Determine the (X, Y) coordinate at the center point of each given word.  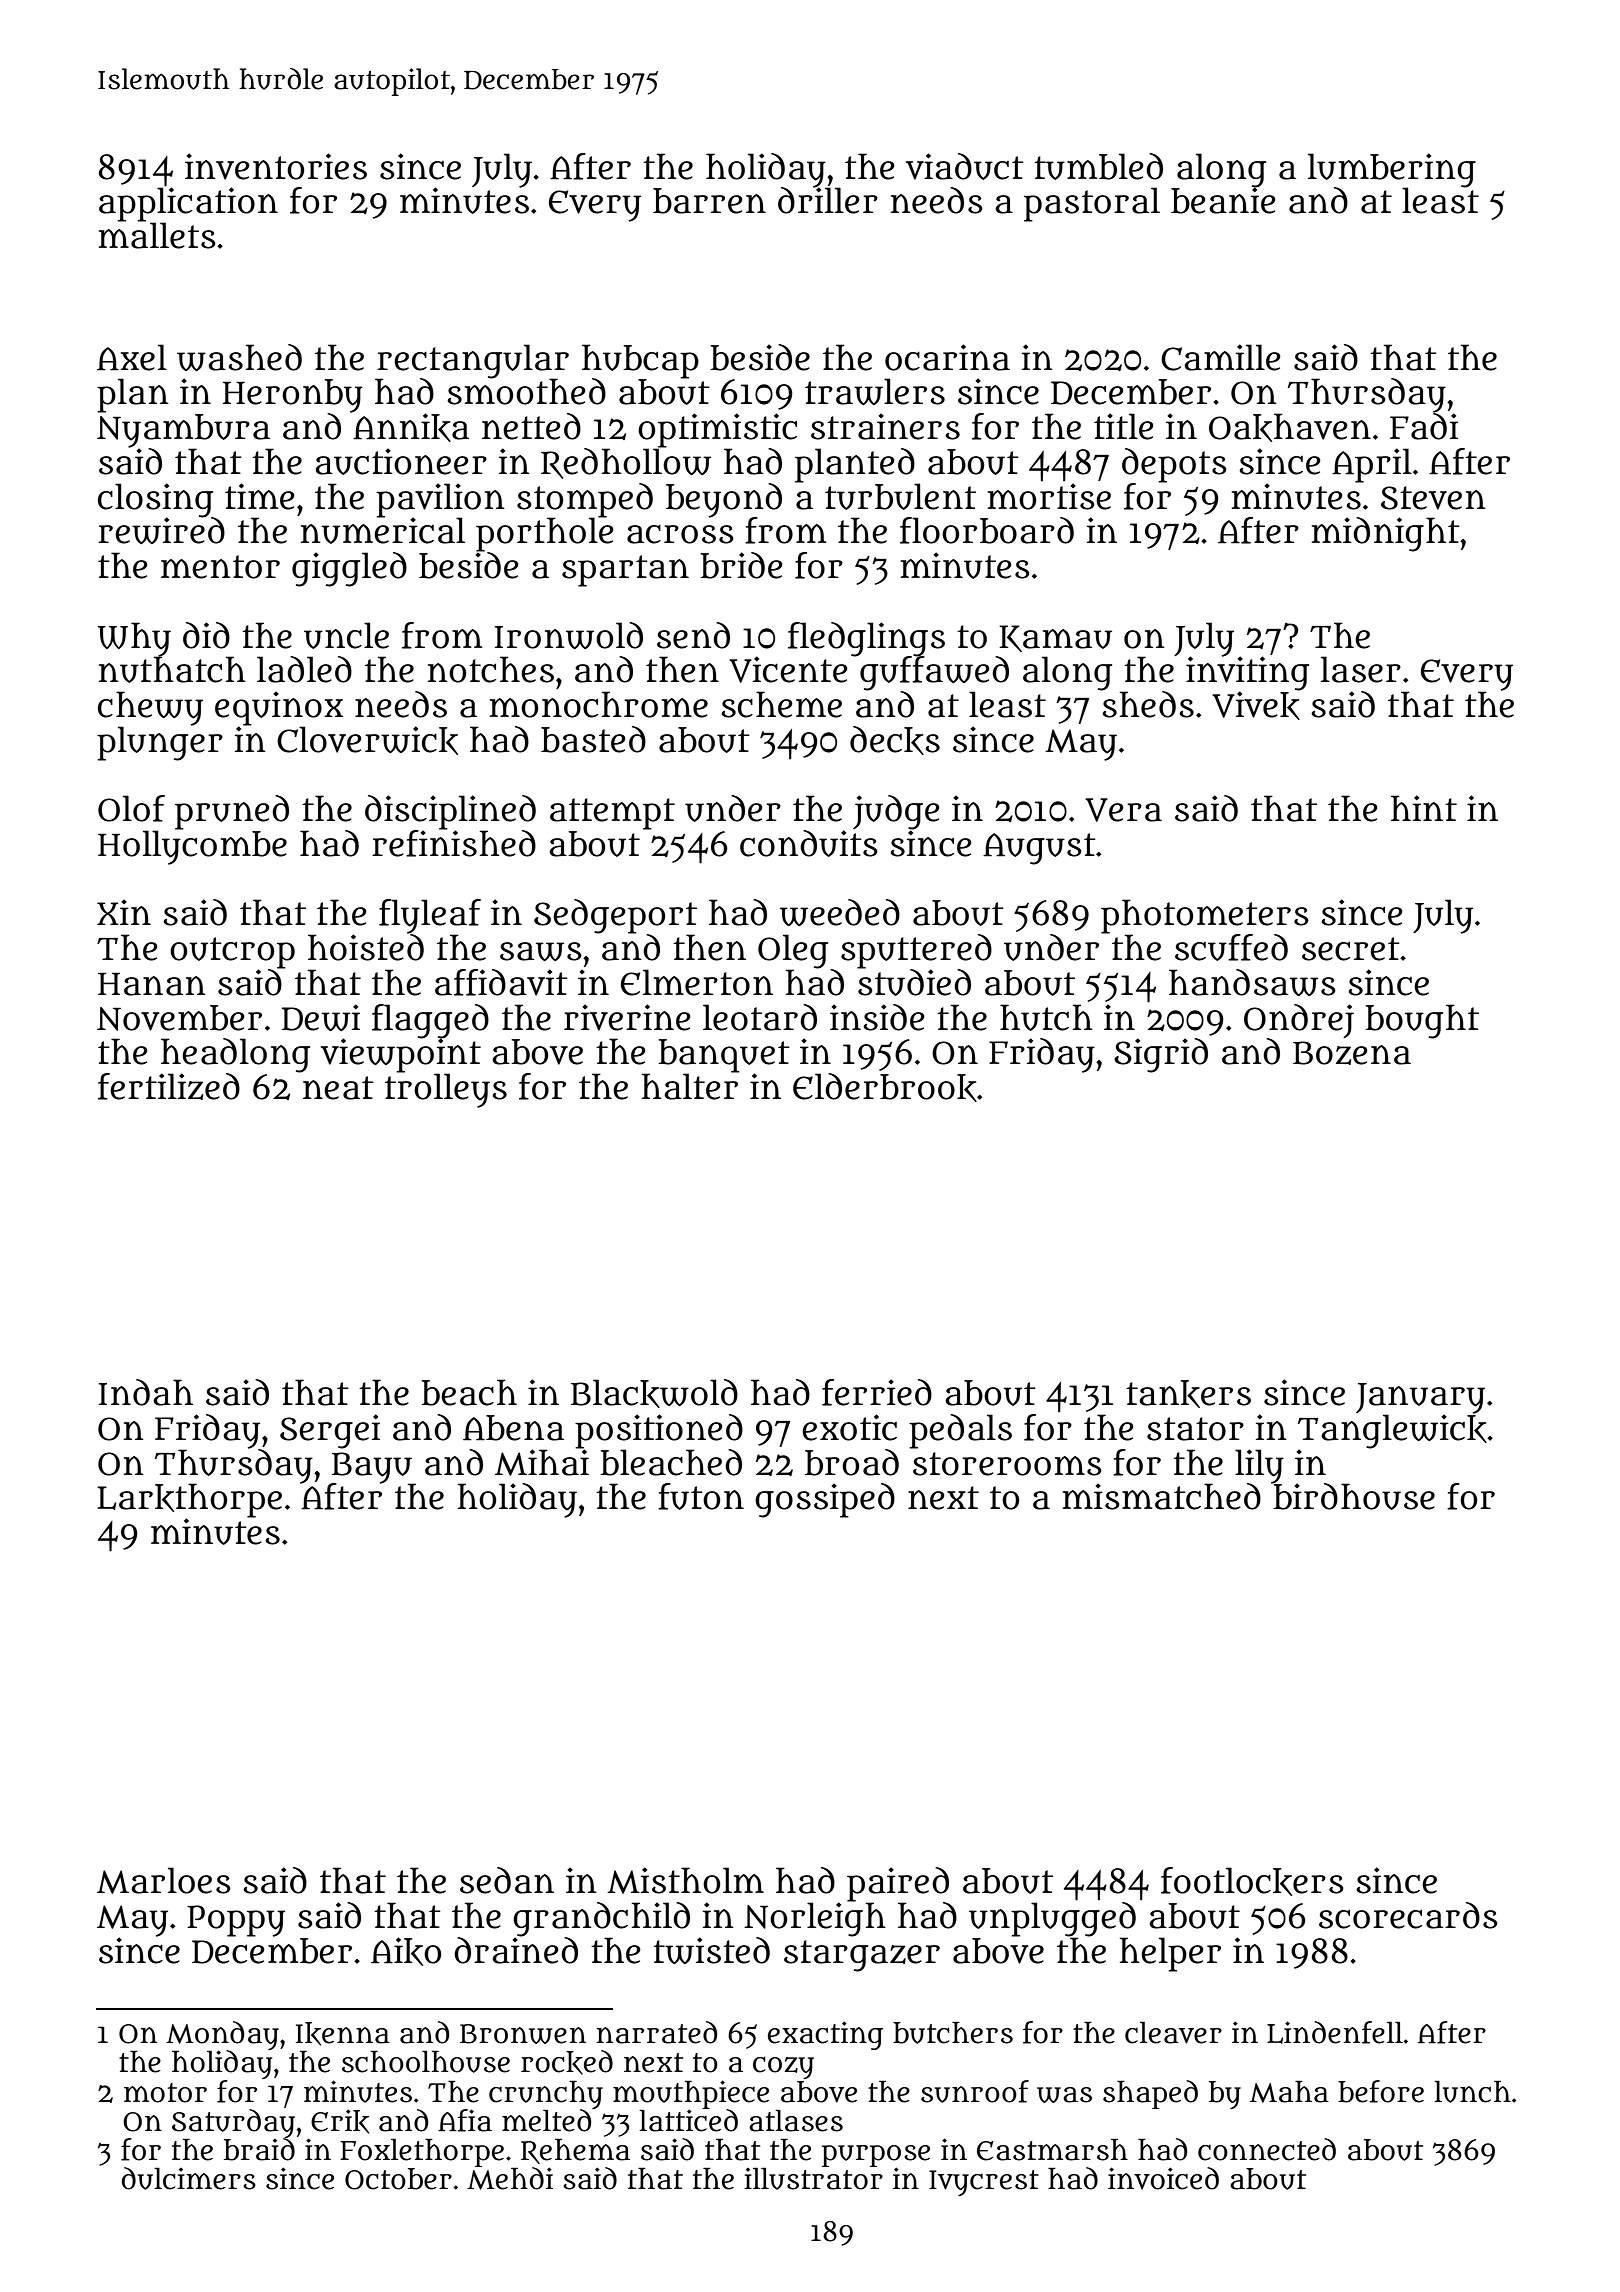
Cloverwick (367, 740)
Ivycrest (984, 2183)
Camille (1221, 357)
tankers (1188, 1394)
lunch (1472, 2091)
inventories (276, 166)
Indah (146, 1392)
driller (828, 200)
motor (165, 2093)
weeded (840, 912)
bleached (671, 1462)
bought (1422, 1021)
